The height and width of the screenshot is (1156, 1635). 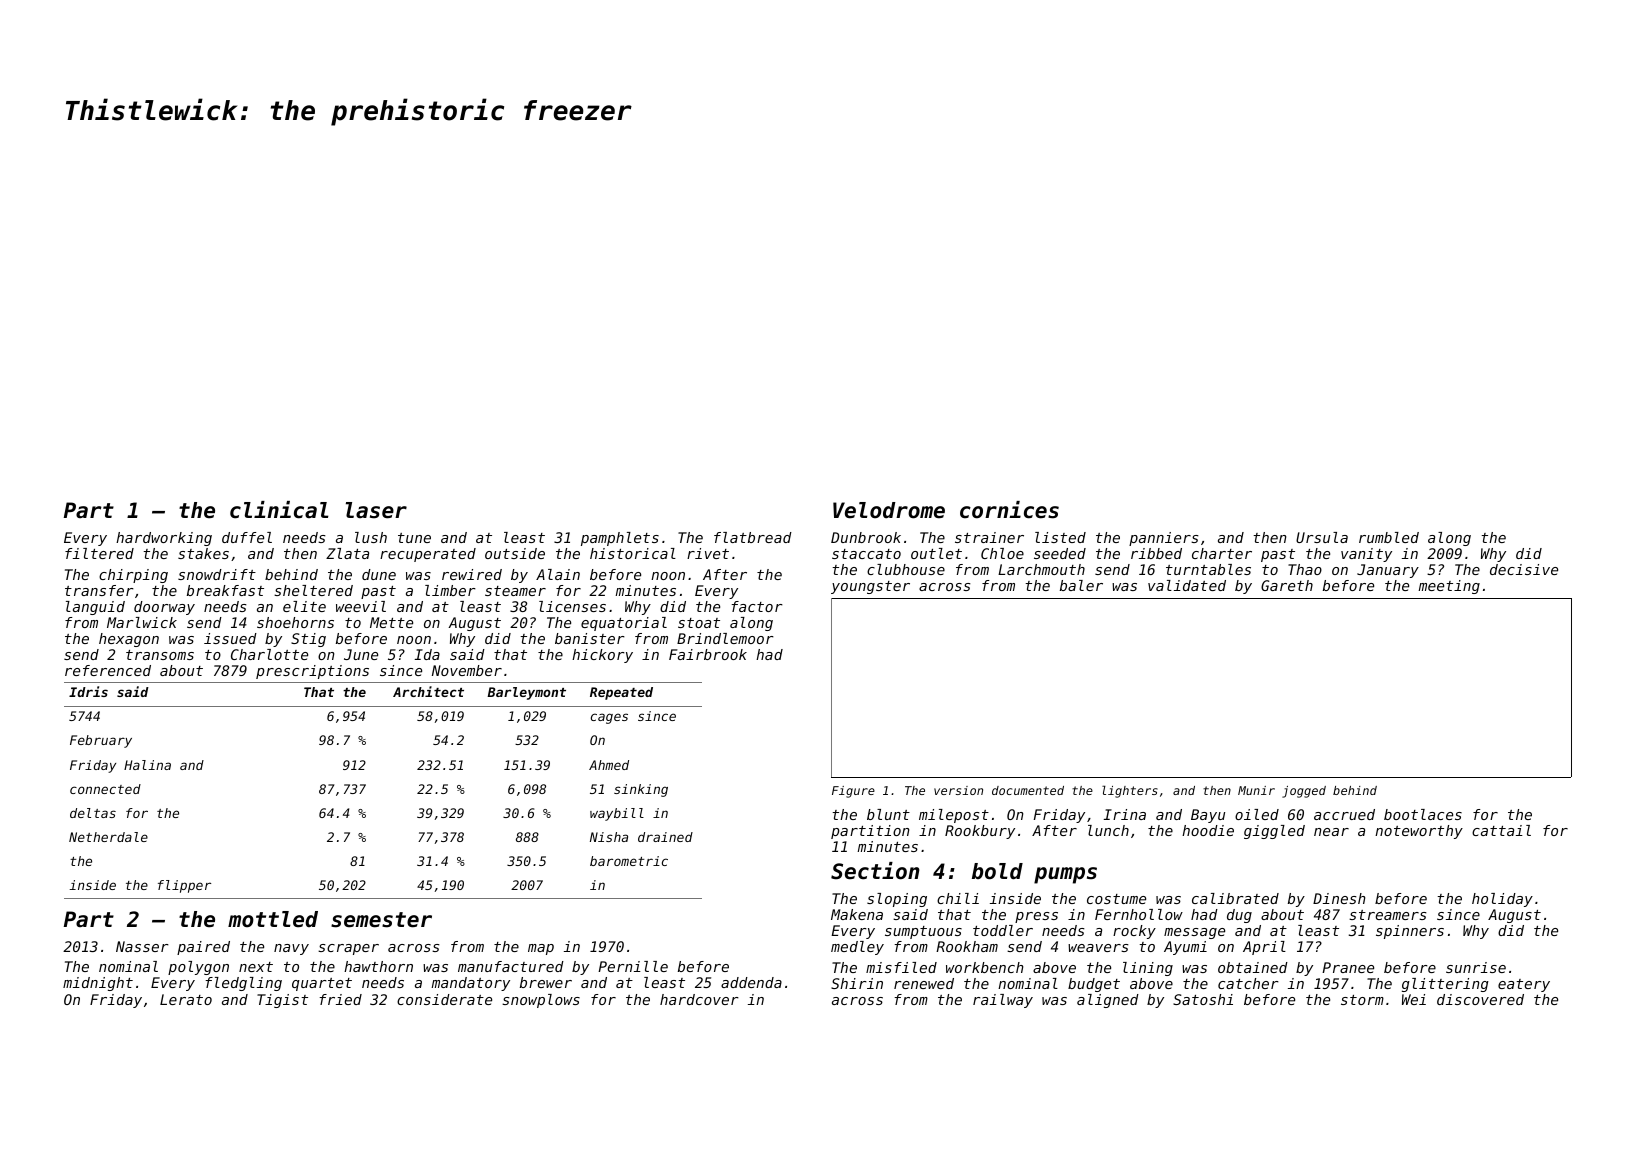 What do you see at coordinates (142, 946) in the screenshot?
I see `Nasser` at bounding box center [142, 946].
